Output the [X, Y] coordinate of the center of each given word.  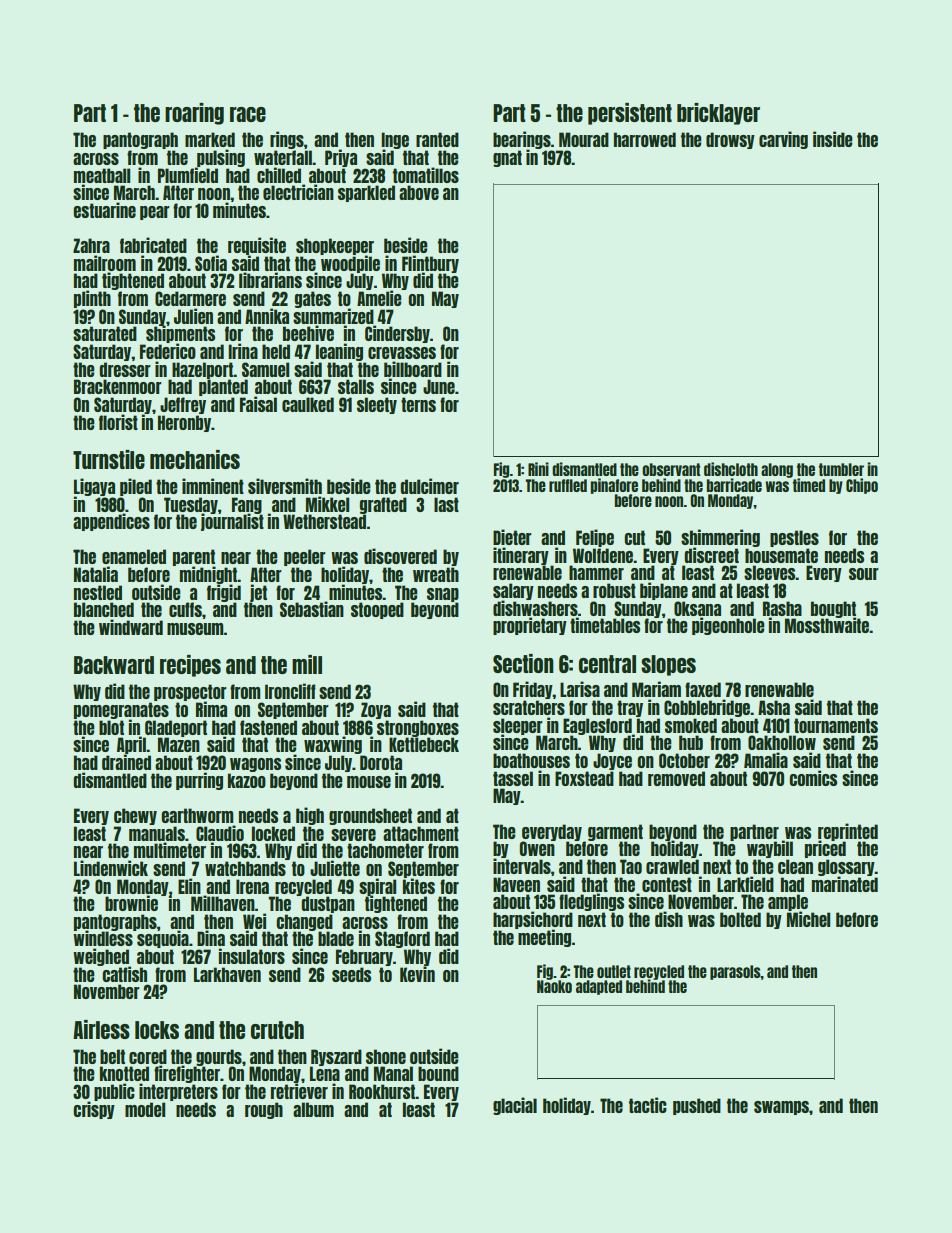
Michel [808, 919]
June [439, 386]
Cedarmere [190, 298]
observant [671, 469]
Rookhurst [382, 1091]
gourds [219, 1057]
